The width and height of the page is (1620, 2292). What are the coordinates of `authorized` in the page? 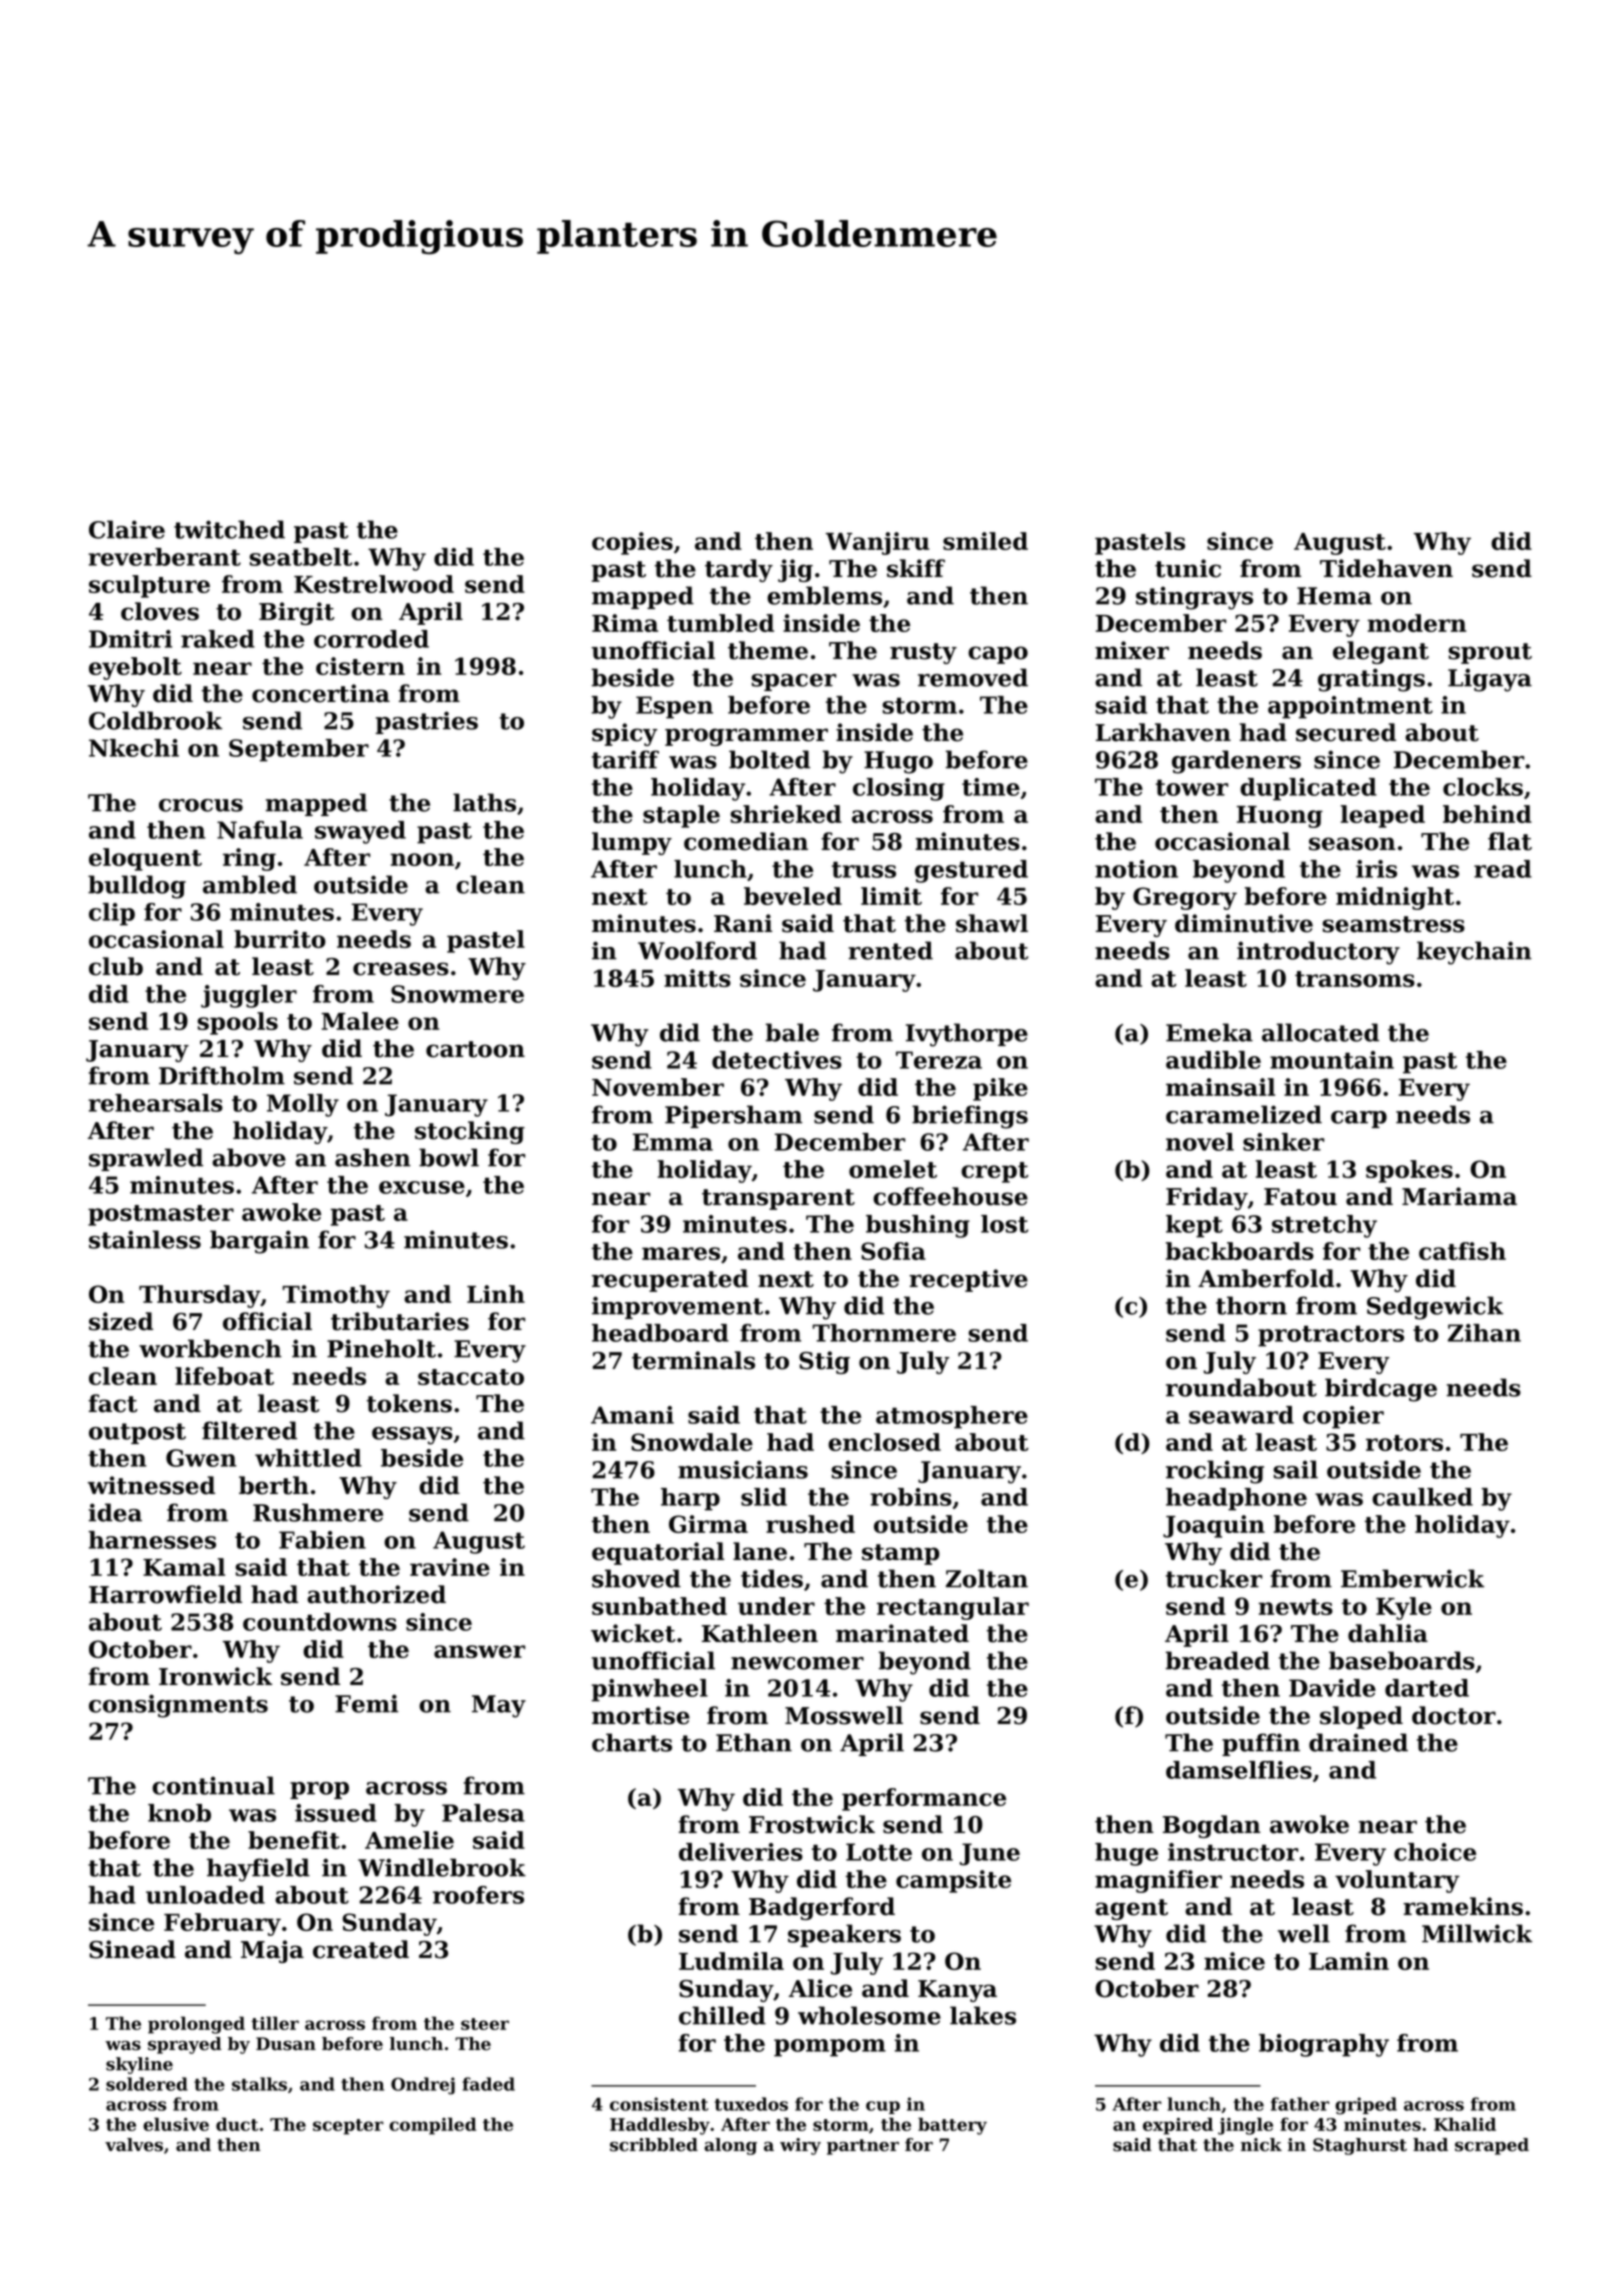 It's located at (376, 1594).
